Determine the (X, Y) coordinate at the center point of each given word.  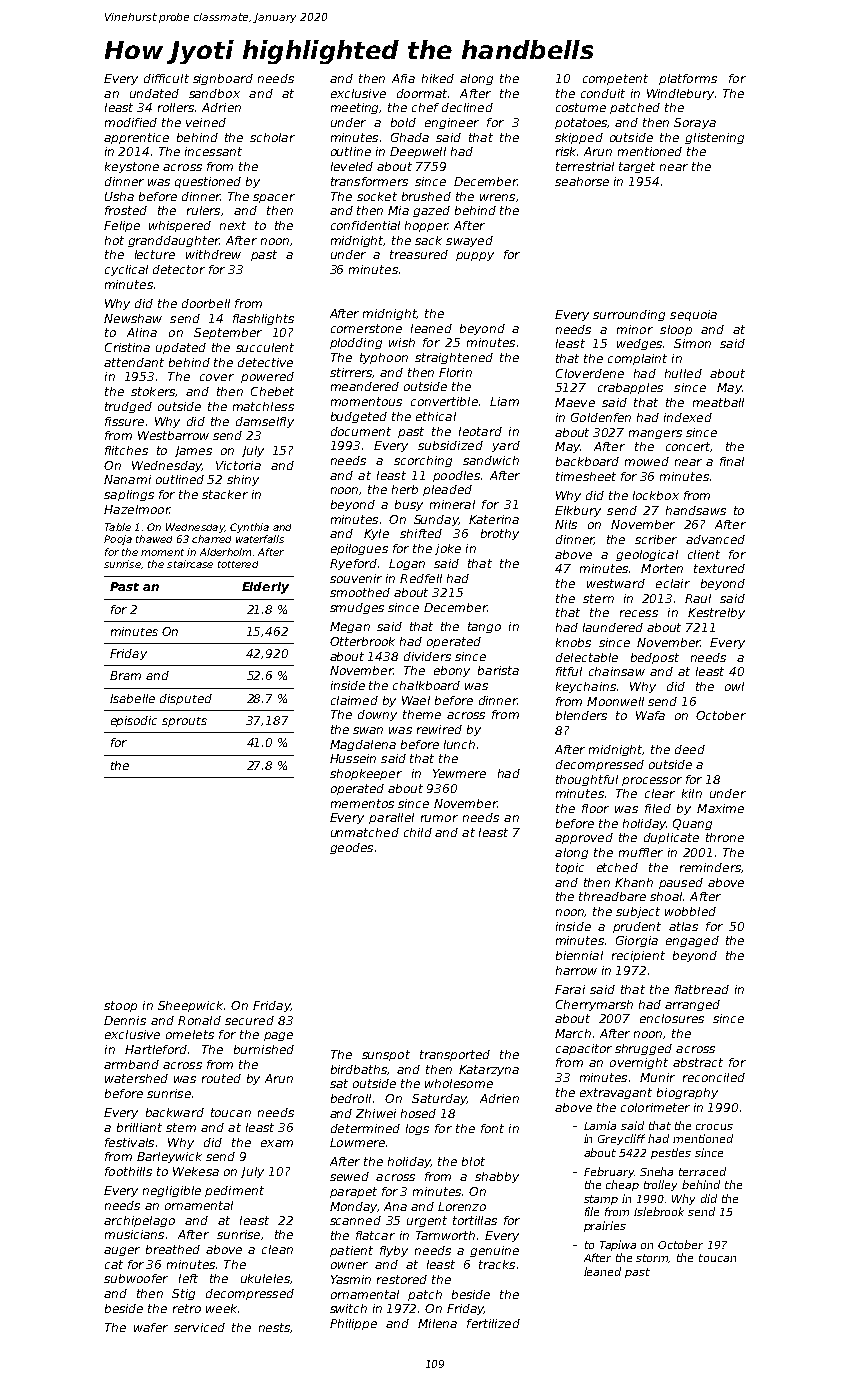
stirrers (351, 373)
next (233, 225)
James (193, 451)
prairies (605, 1226)
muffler (641, 852)
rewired (439, 729)
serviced (199, 1327)
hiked (438, 78)
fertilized (493, 1323)
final (732, 461)
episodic (134, 721)
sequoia (693, 315)
